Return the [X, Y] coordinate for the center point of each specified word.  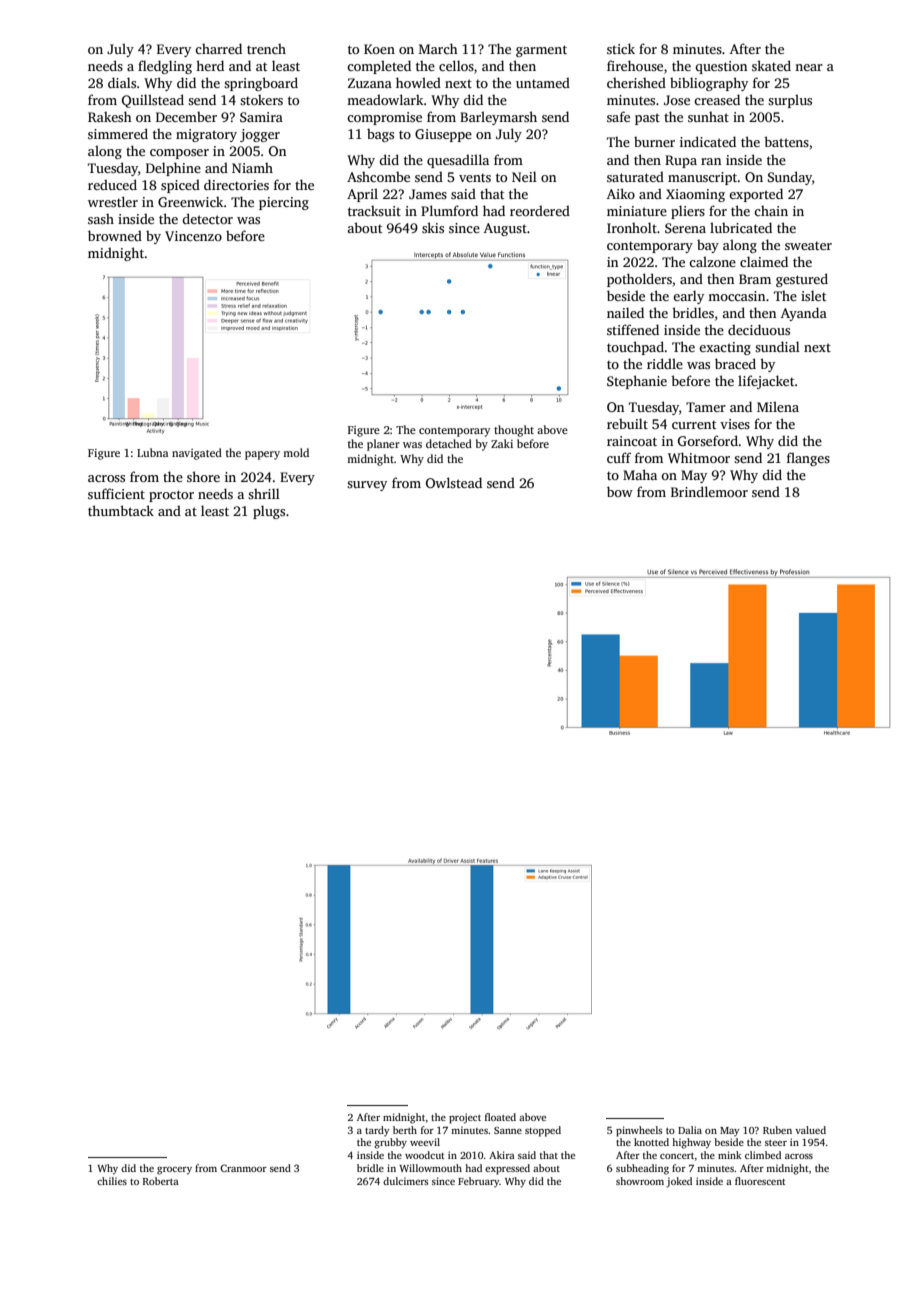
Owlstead [454, 482]
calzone [712, 261]
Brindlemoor [709, 491]
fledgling [165, 67]
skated [771, 65]
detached [449, 443]
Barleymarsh [498, 118]
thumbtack [121, 510]
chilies [112, 1181]
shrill [264, 493]
